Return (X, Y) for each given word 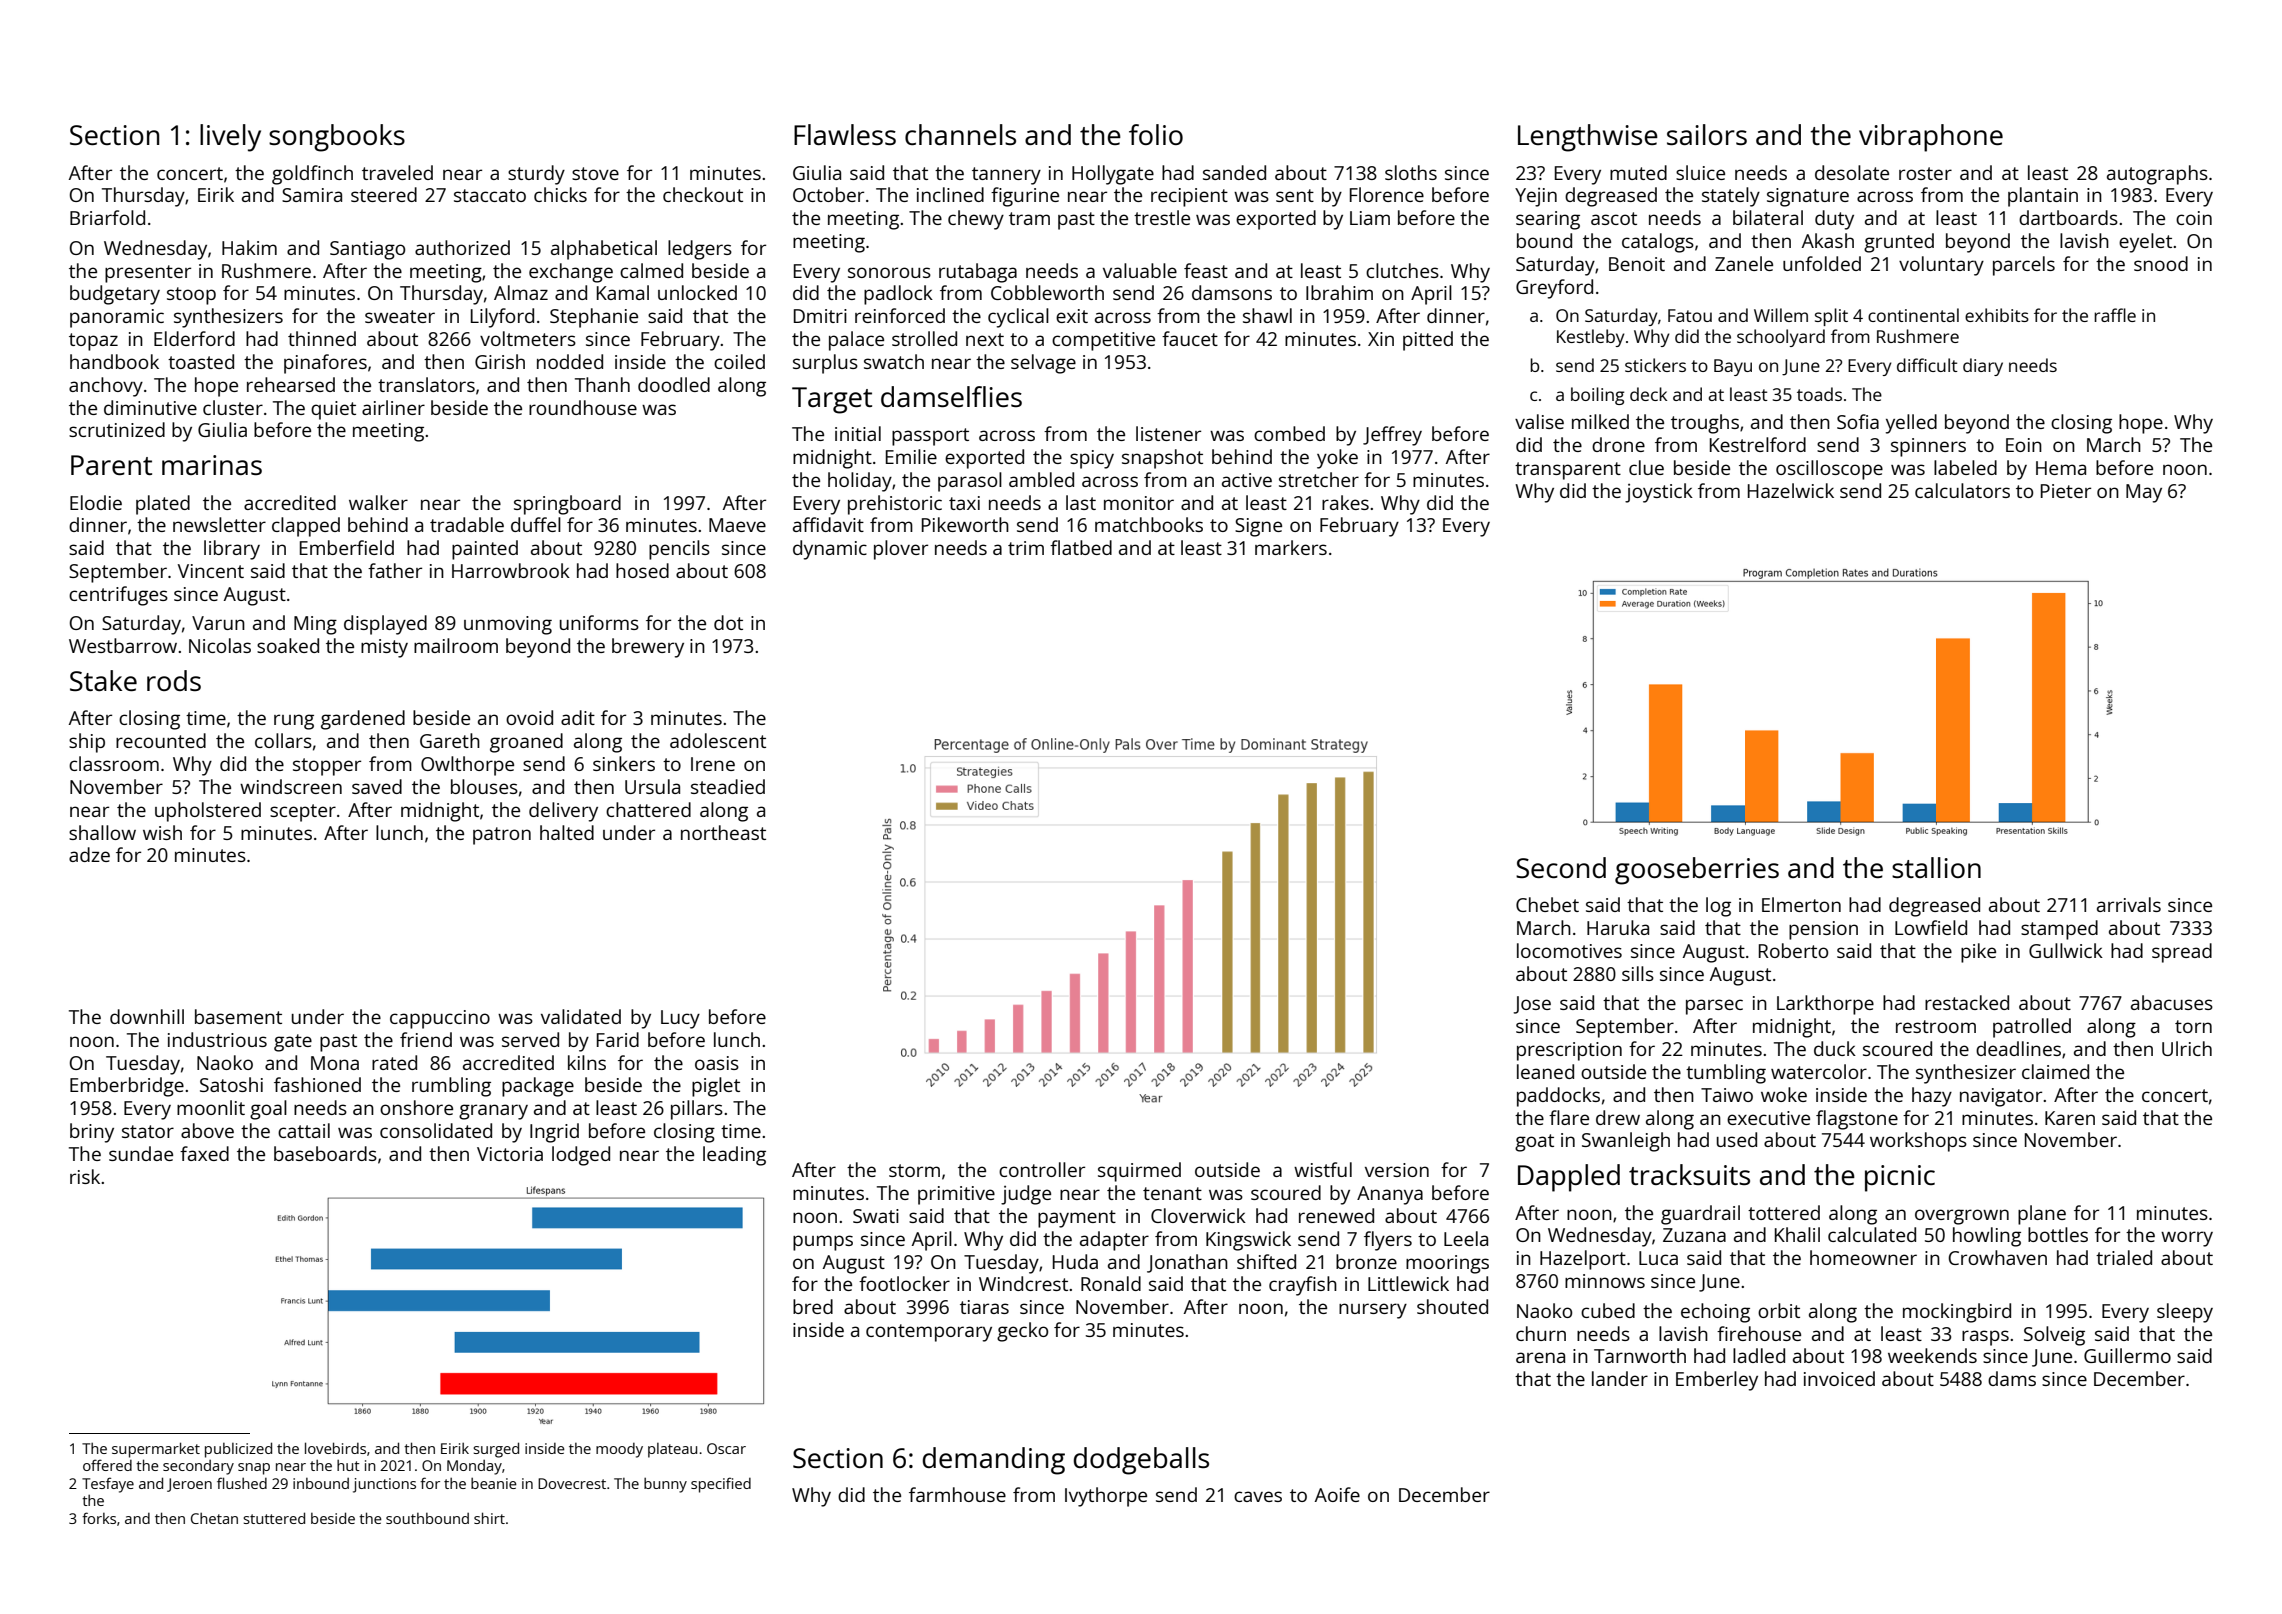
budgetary (115, 295)
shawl (1267, 315)
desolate (1852, 172)
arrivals (2129, 904)
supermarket (156, 1450)
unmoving (508, 625)
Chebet (1547, 904)
